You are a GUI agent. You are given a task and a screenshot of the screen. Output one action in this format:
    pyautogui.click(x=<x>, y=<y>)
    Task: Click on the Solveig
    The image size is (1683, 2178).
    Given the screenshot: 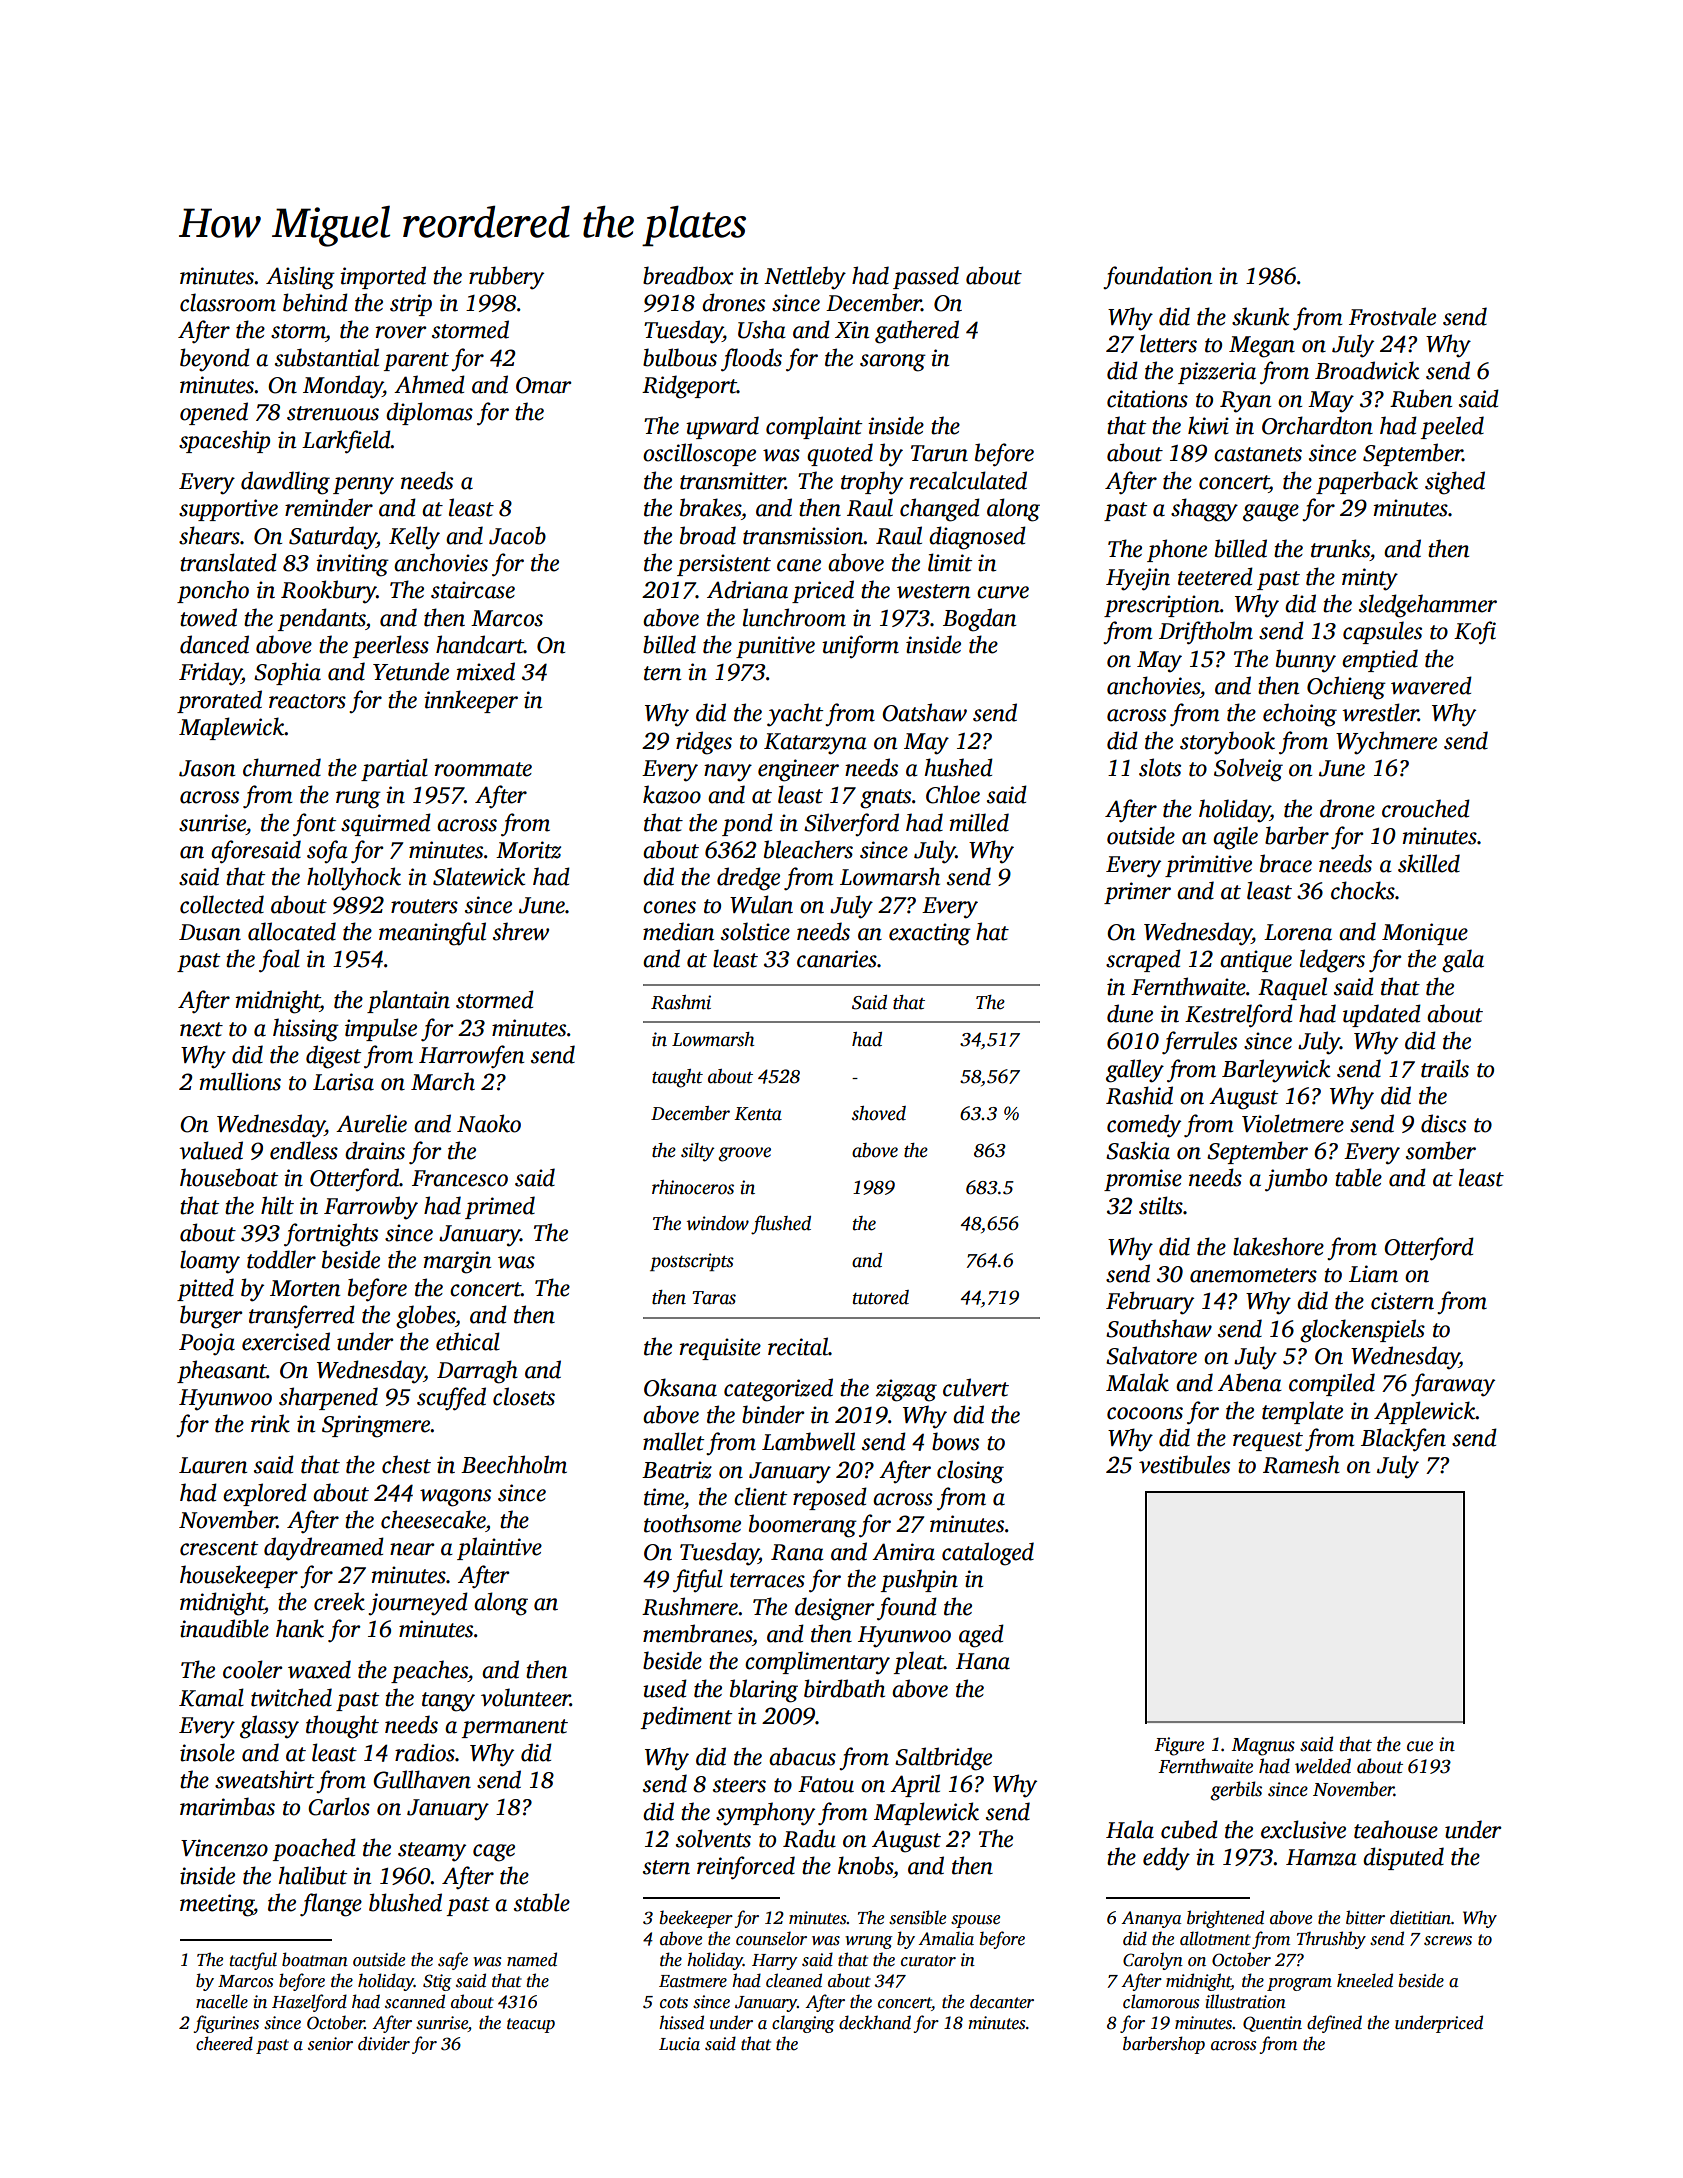 What is the action you would take?
    pyautogui.click(x=1248, y=770)
